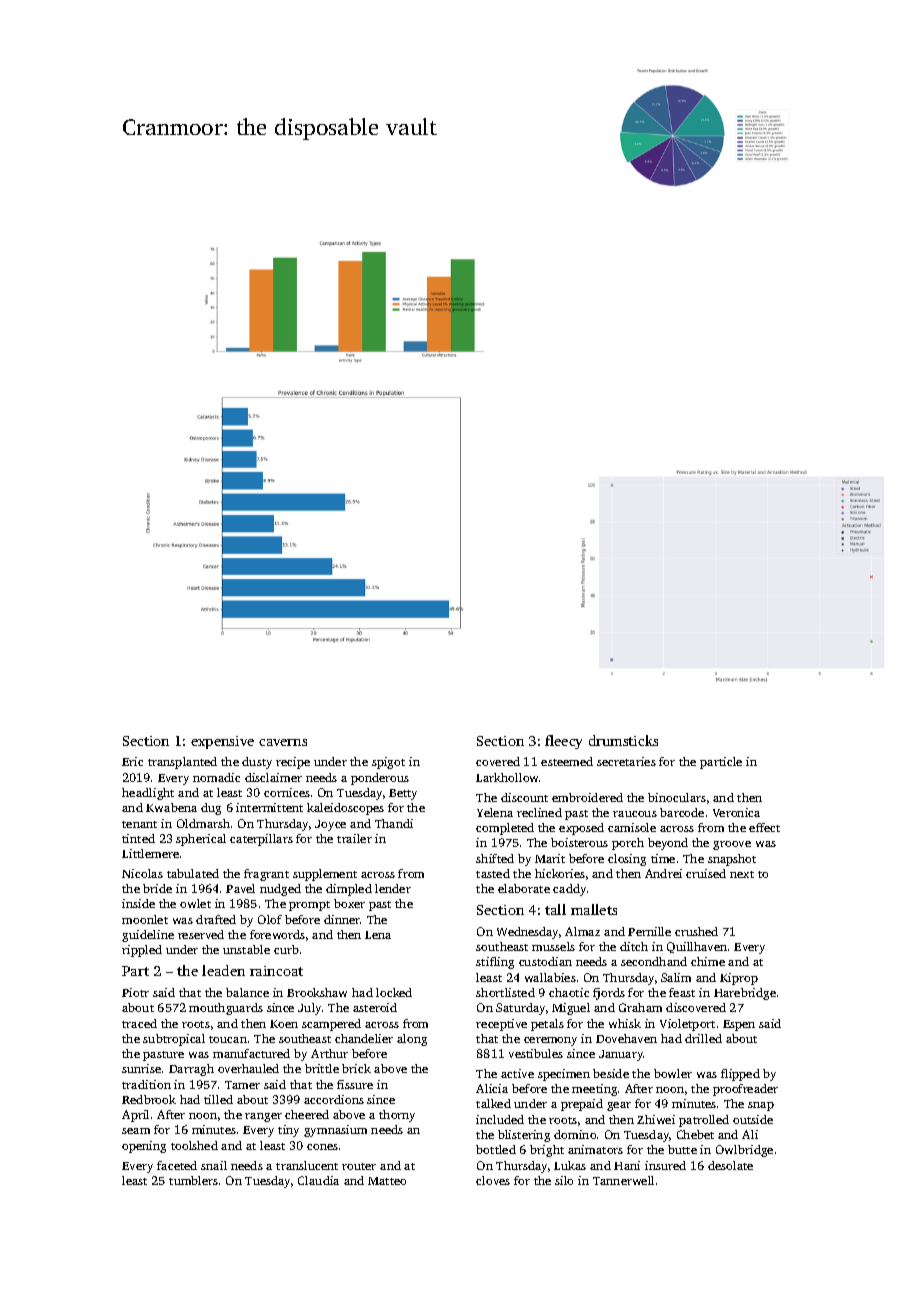  Describe the element at coordinates (742, 874) in the page. I see `next` at that location.
